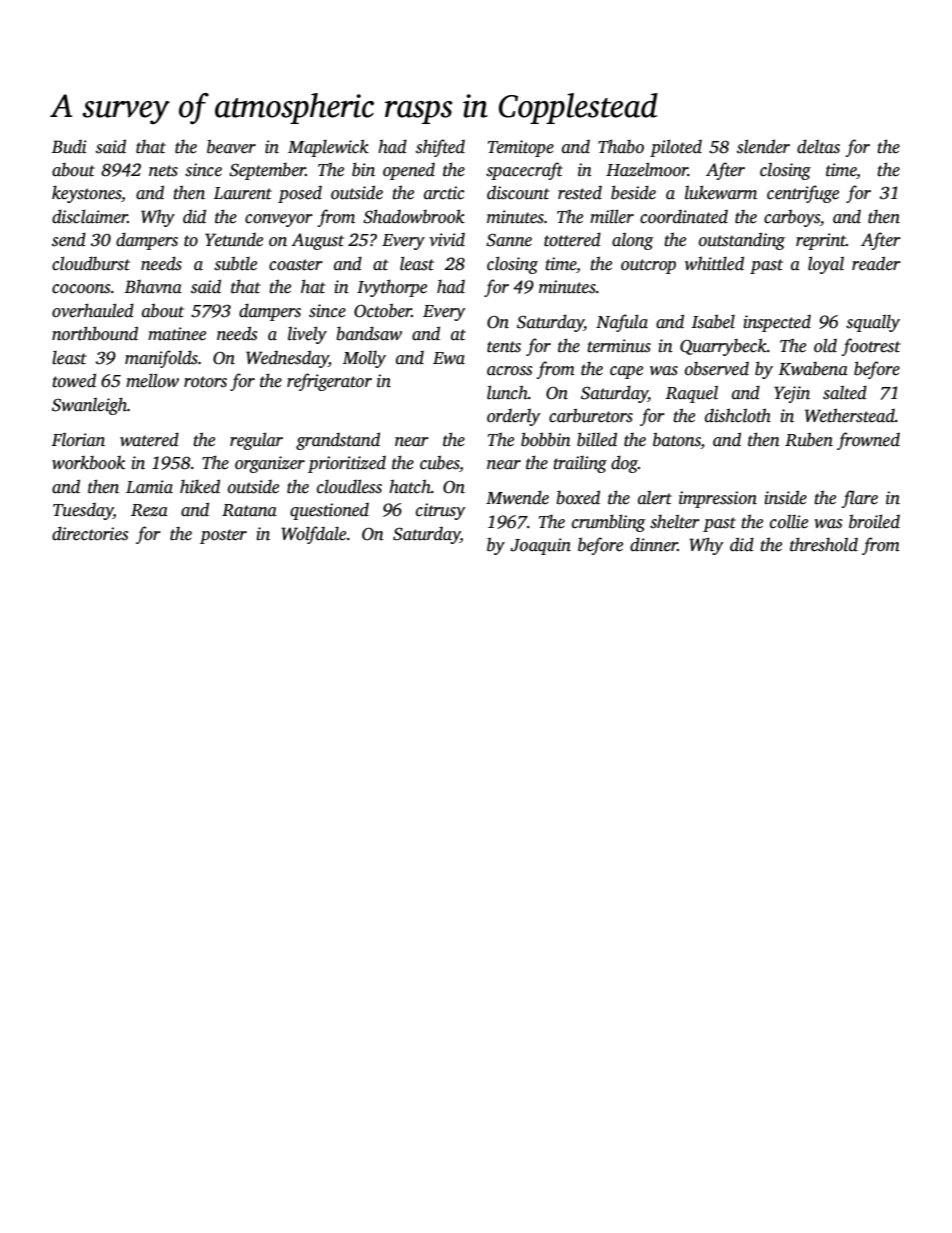 This screenshot has width=952, height=1233. What do you see at coordinates (818, 147) in the screenshot?
I see `deltas` at bounding box center [818, 147].
